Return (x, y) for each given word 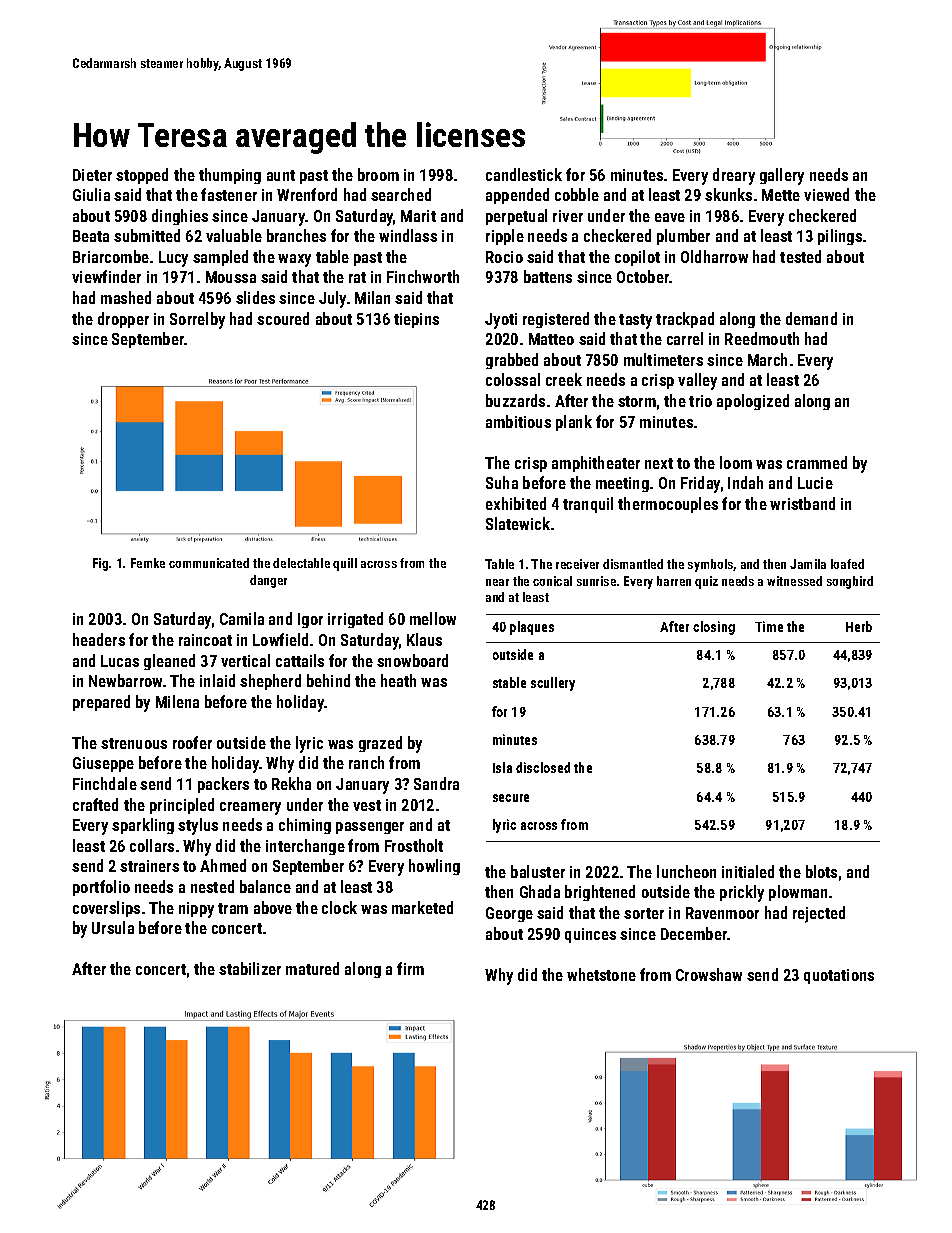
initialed (748, 871)
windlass (408, 235)
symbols (711, 565)
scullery (553, 684)
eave (670, 217)
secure (511, 798)
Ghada (540, 891)
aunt (281, 175)
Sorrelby (197, 320)
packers (223, 785)
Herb (859, 626)
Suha (502, 482)
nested (212, 886)
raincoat (205, 640)
